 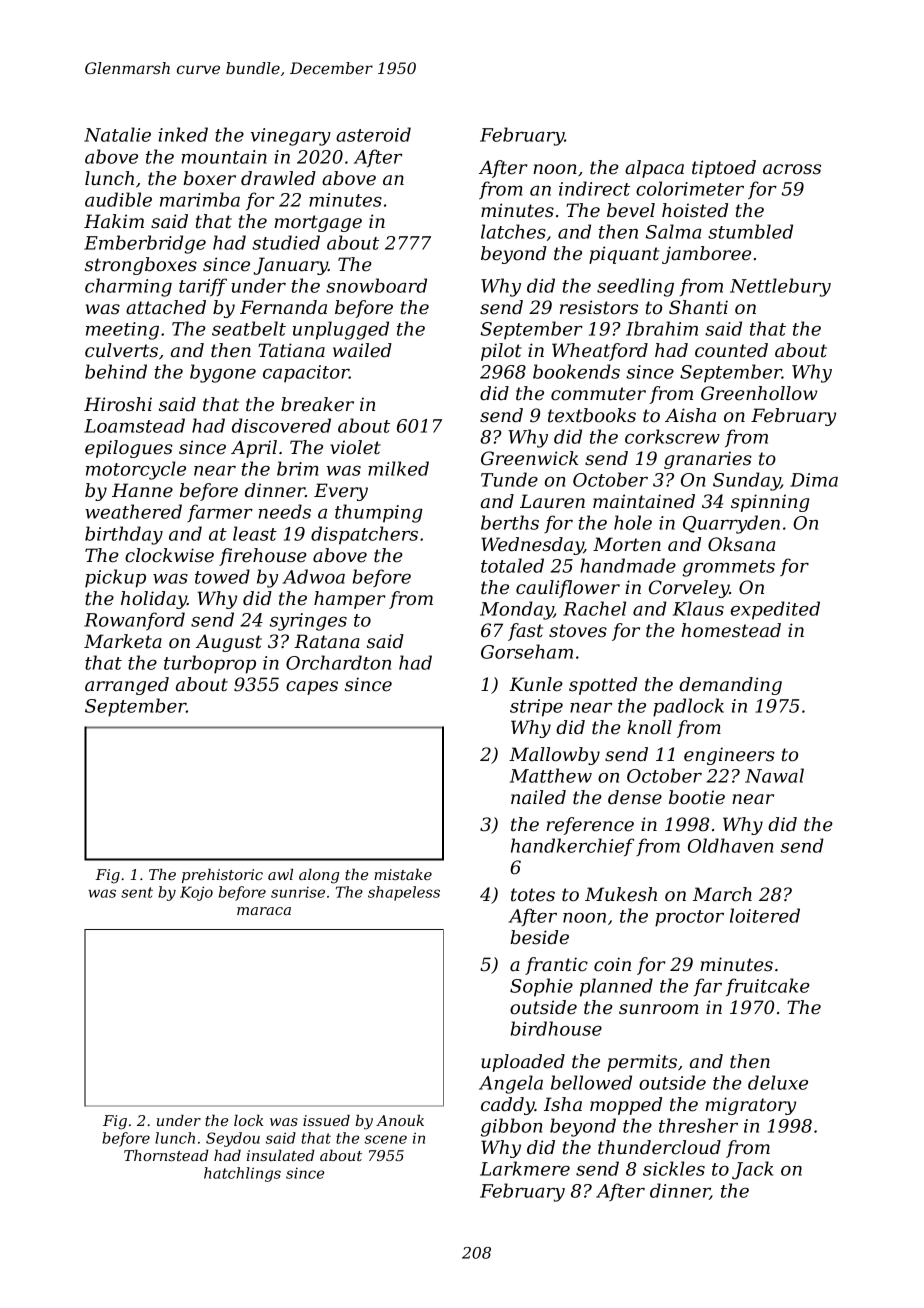 What do you see at coordinates (263, 557) in the screenshot?
I see `firehouse` at bounding box center [263, 557].
